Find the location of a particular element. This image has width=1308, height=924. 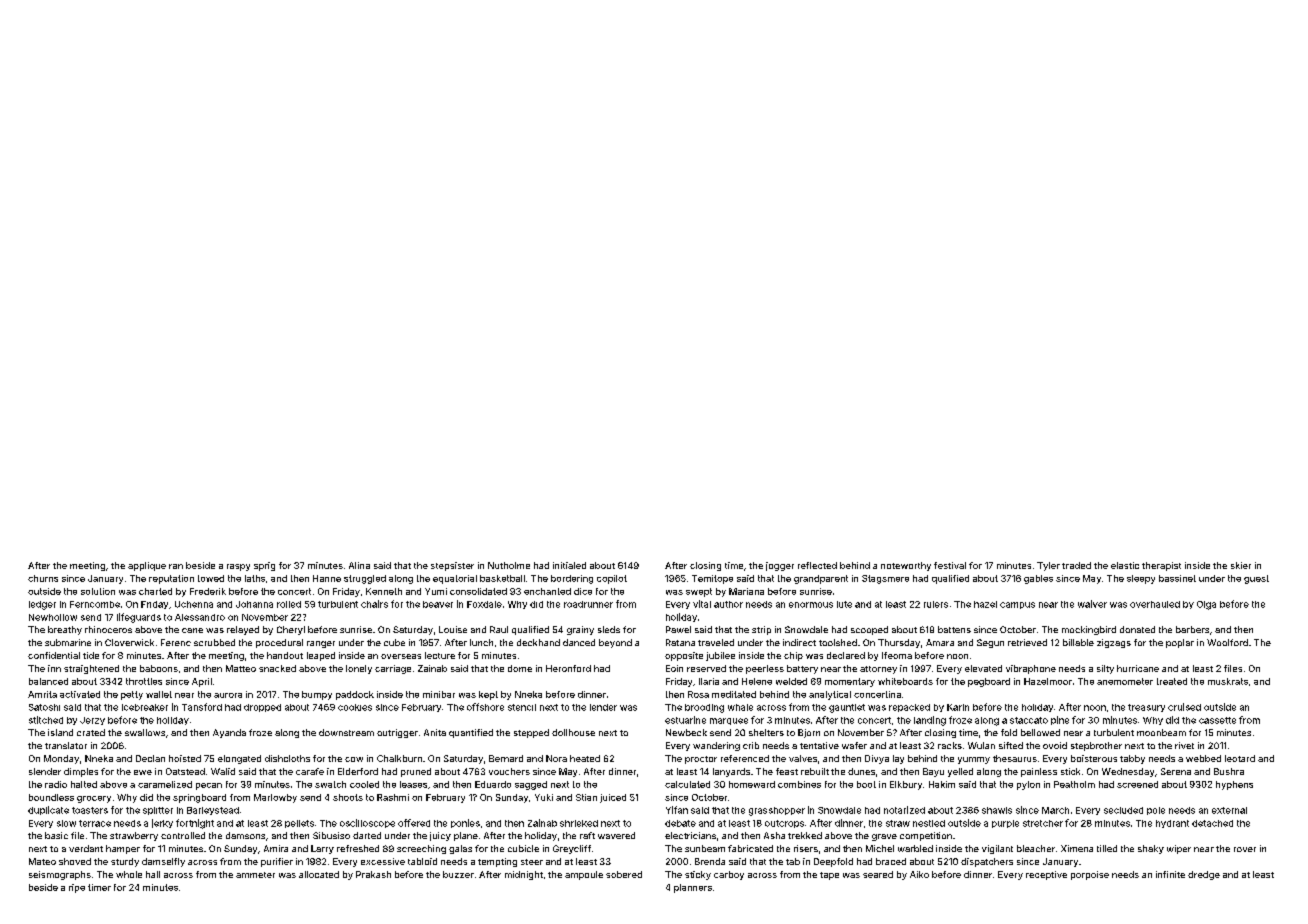

pine is located at coordinates (1060, 720).
